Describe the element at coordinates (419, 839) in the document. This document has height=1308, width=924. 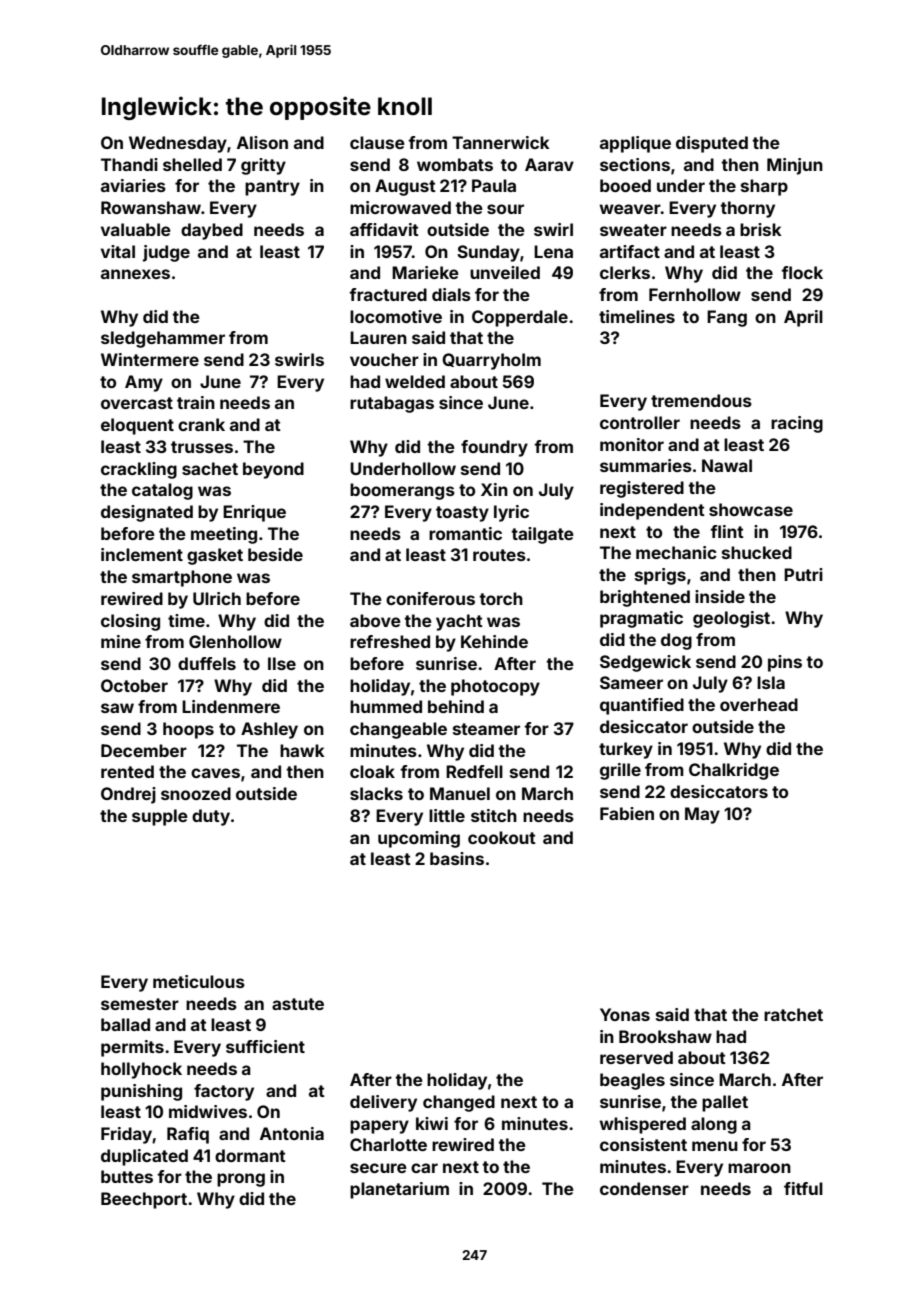
I see `upcoming` at that location.
